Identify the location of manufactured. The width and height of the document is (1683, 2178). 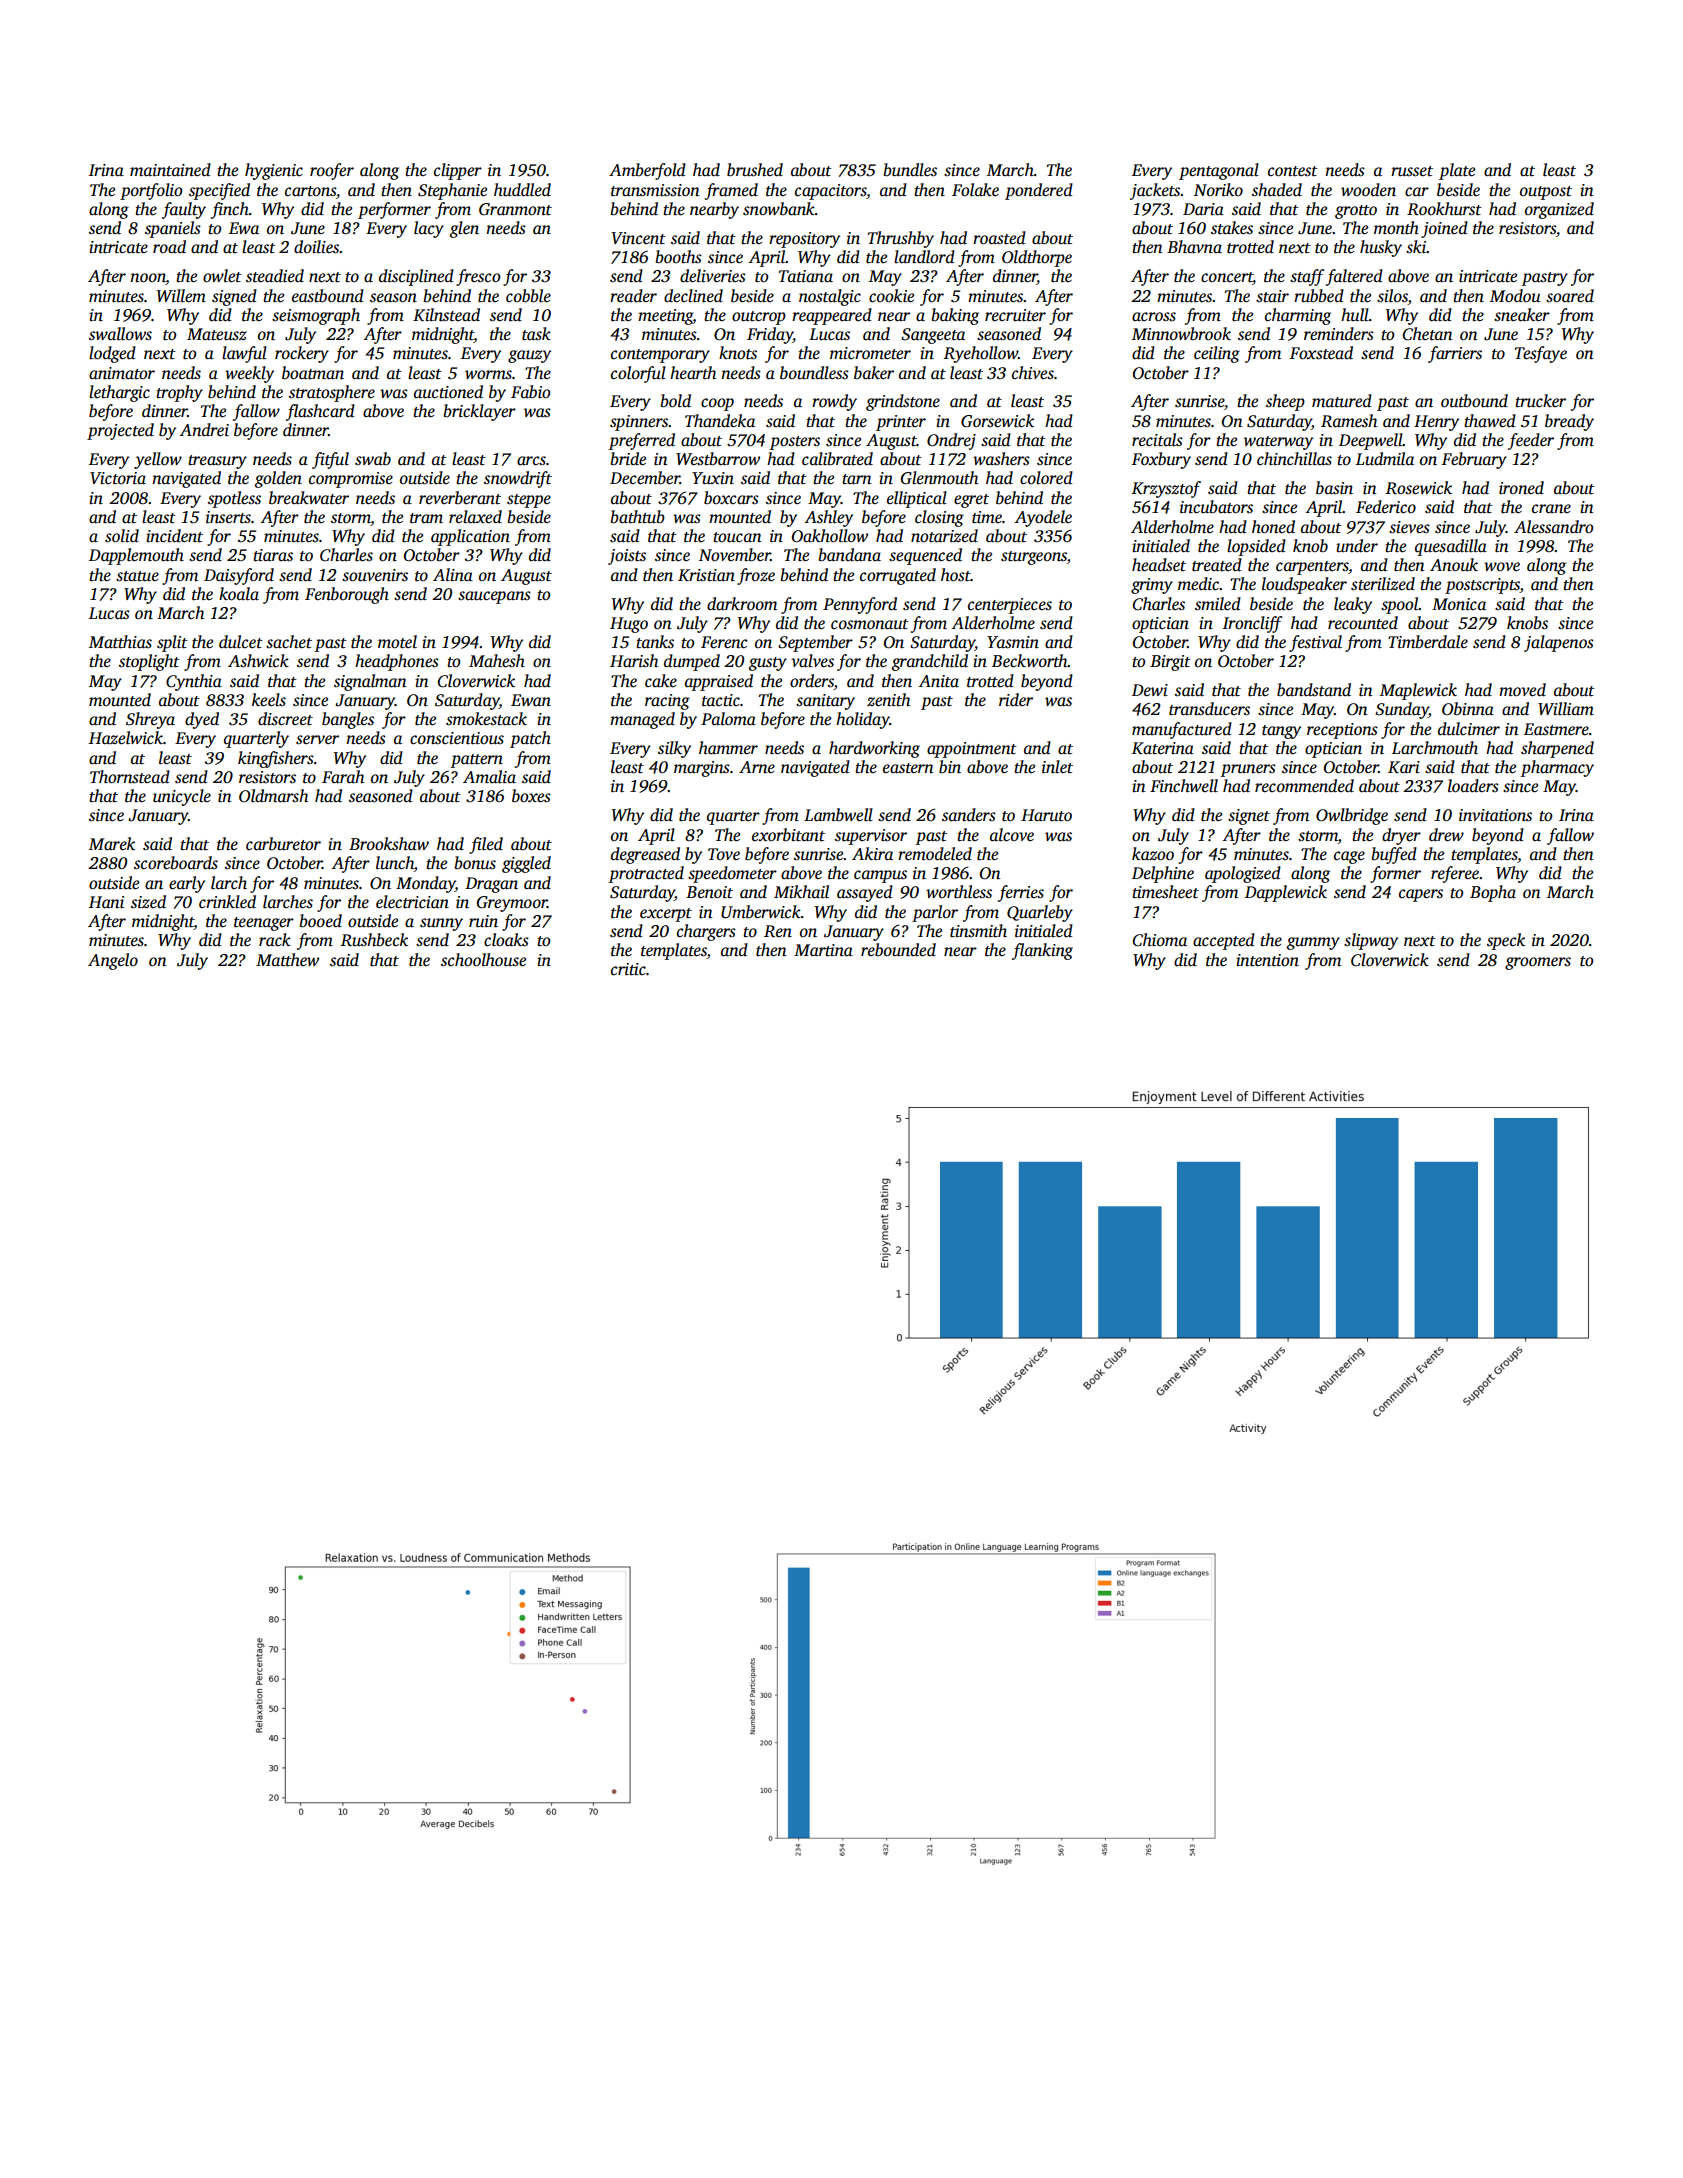
(1182, 730).
